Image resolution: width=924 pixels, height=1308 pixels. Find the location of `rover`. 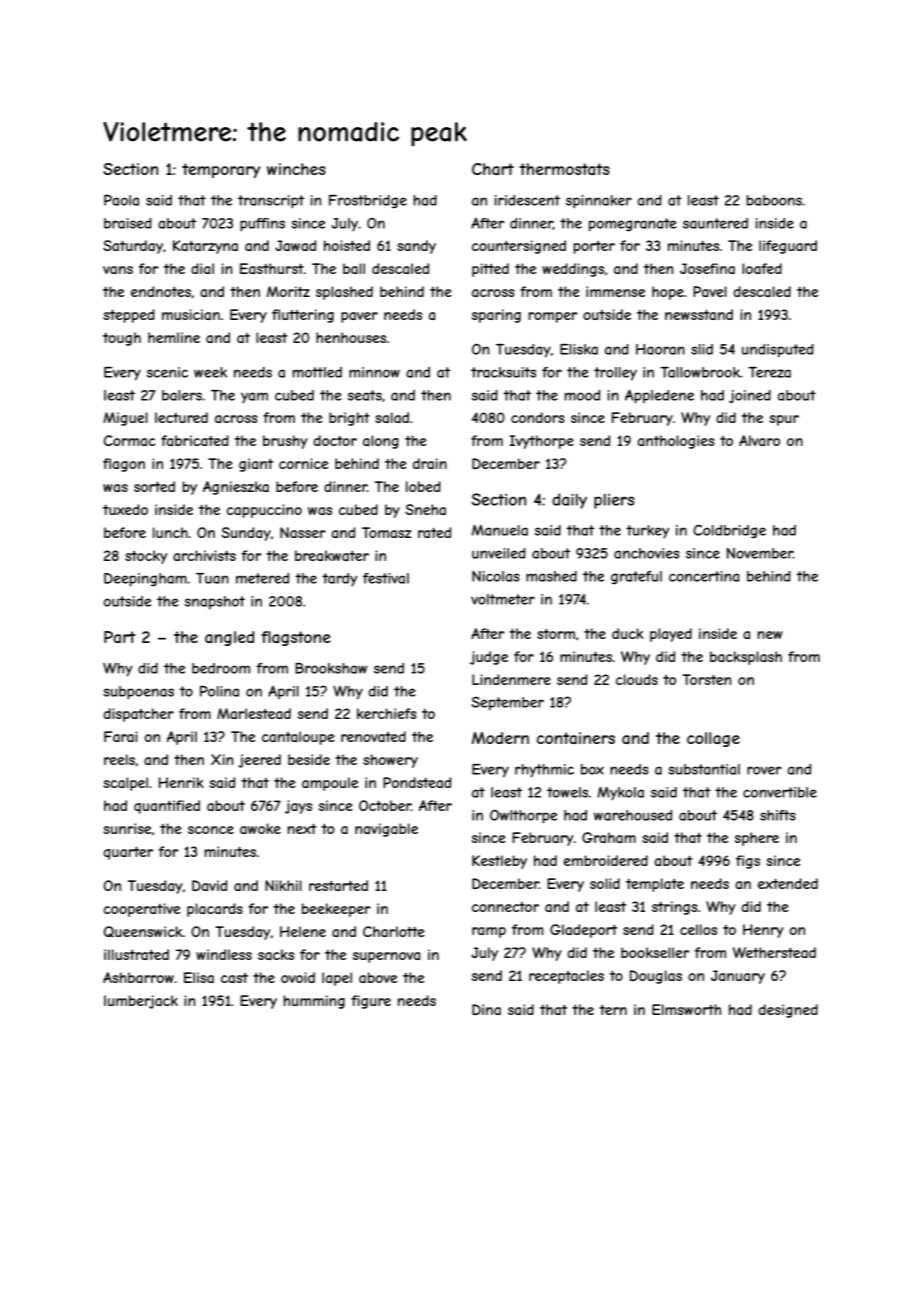

rover is located at coordinates (764, 770).
